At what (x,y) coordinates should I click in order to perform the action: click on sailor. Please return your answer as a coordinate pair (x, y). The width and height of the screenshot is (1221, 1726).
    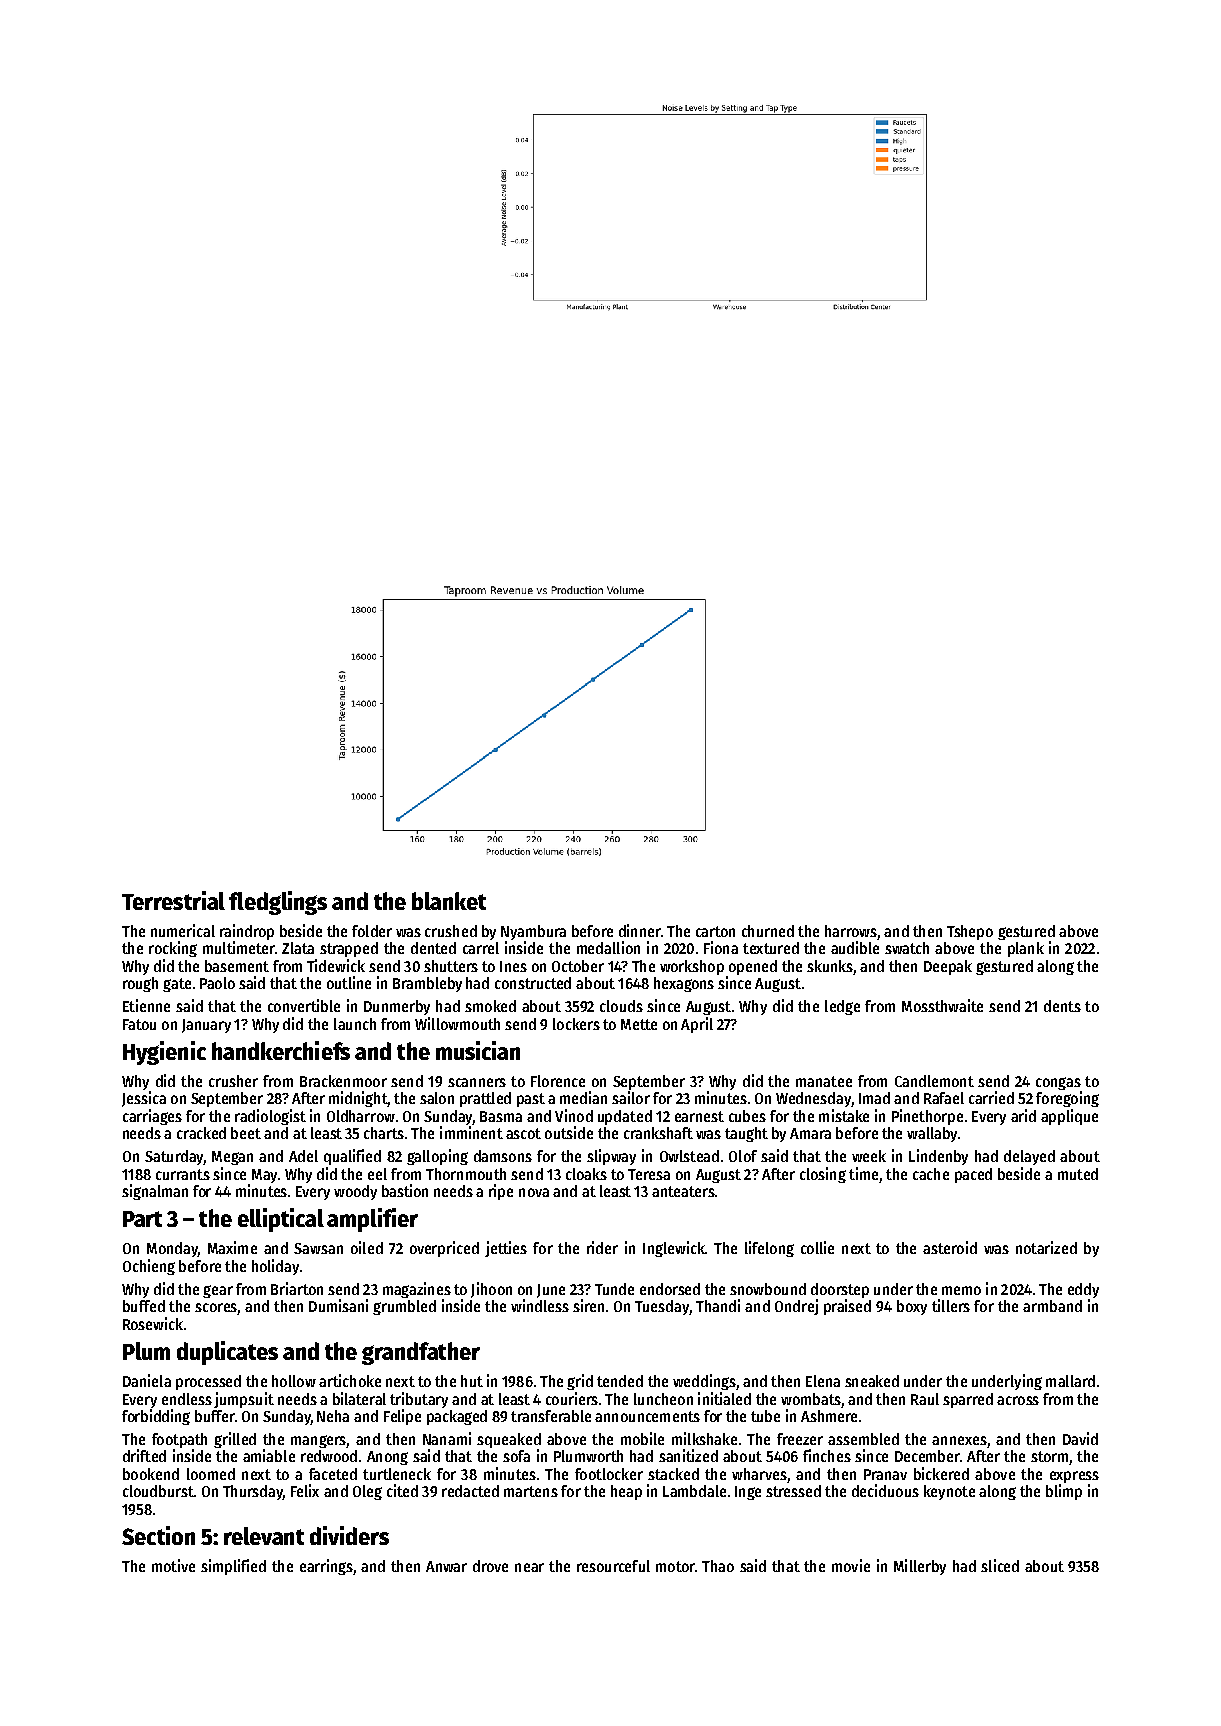
    Looking at the image, I should click on (631, 1097).
